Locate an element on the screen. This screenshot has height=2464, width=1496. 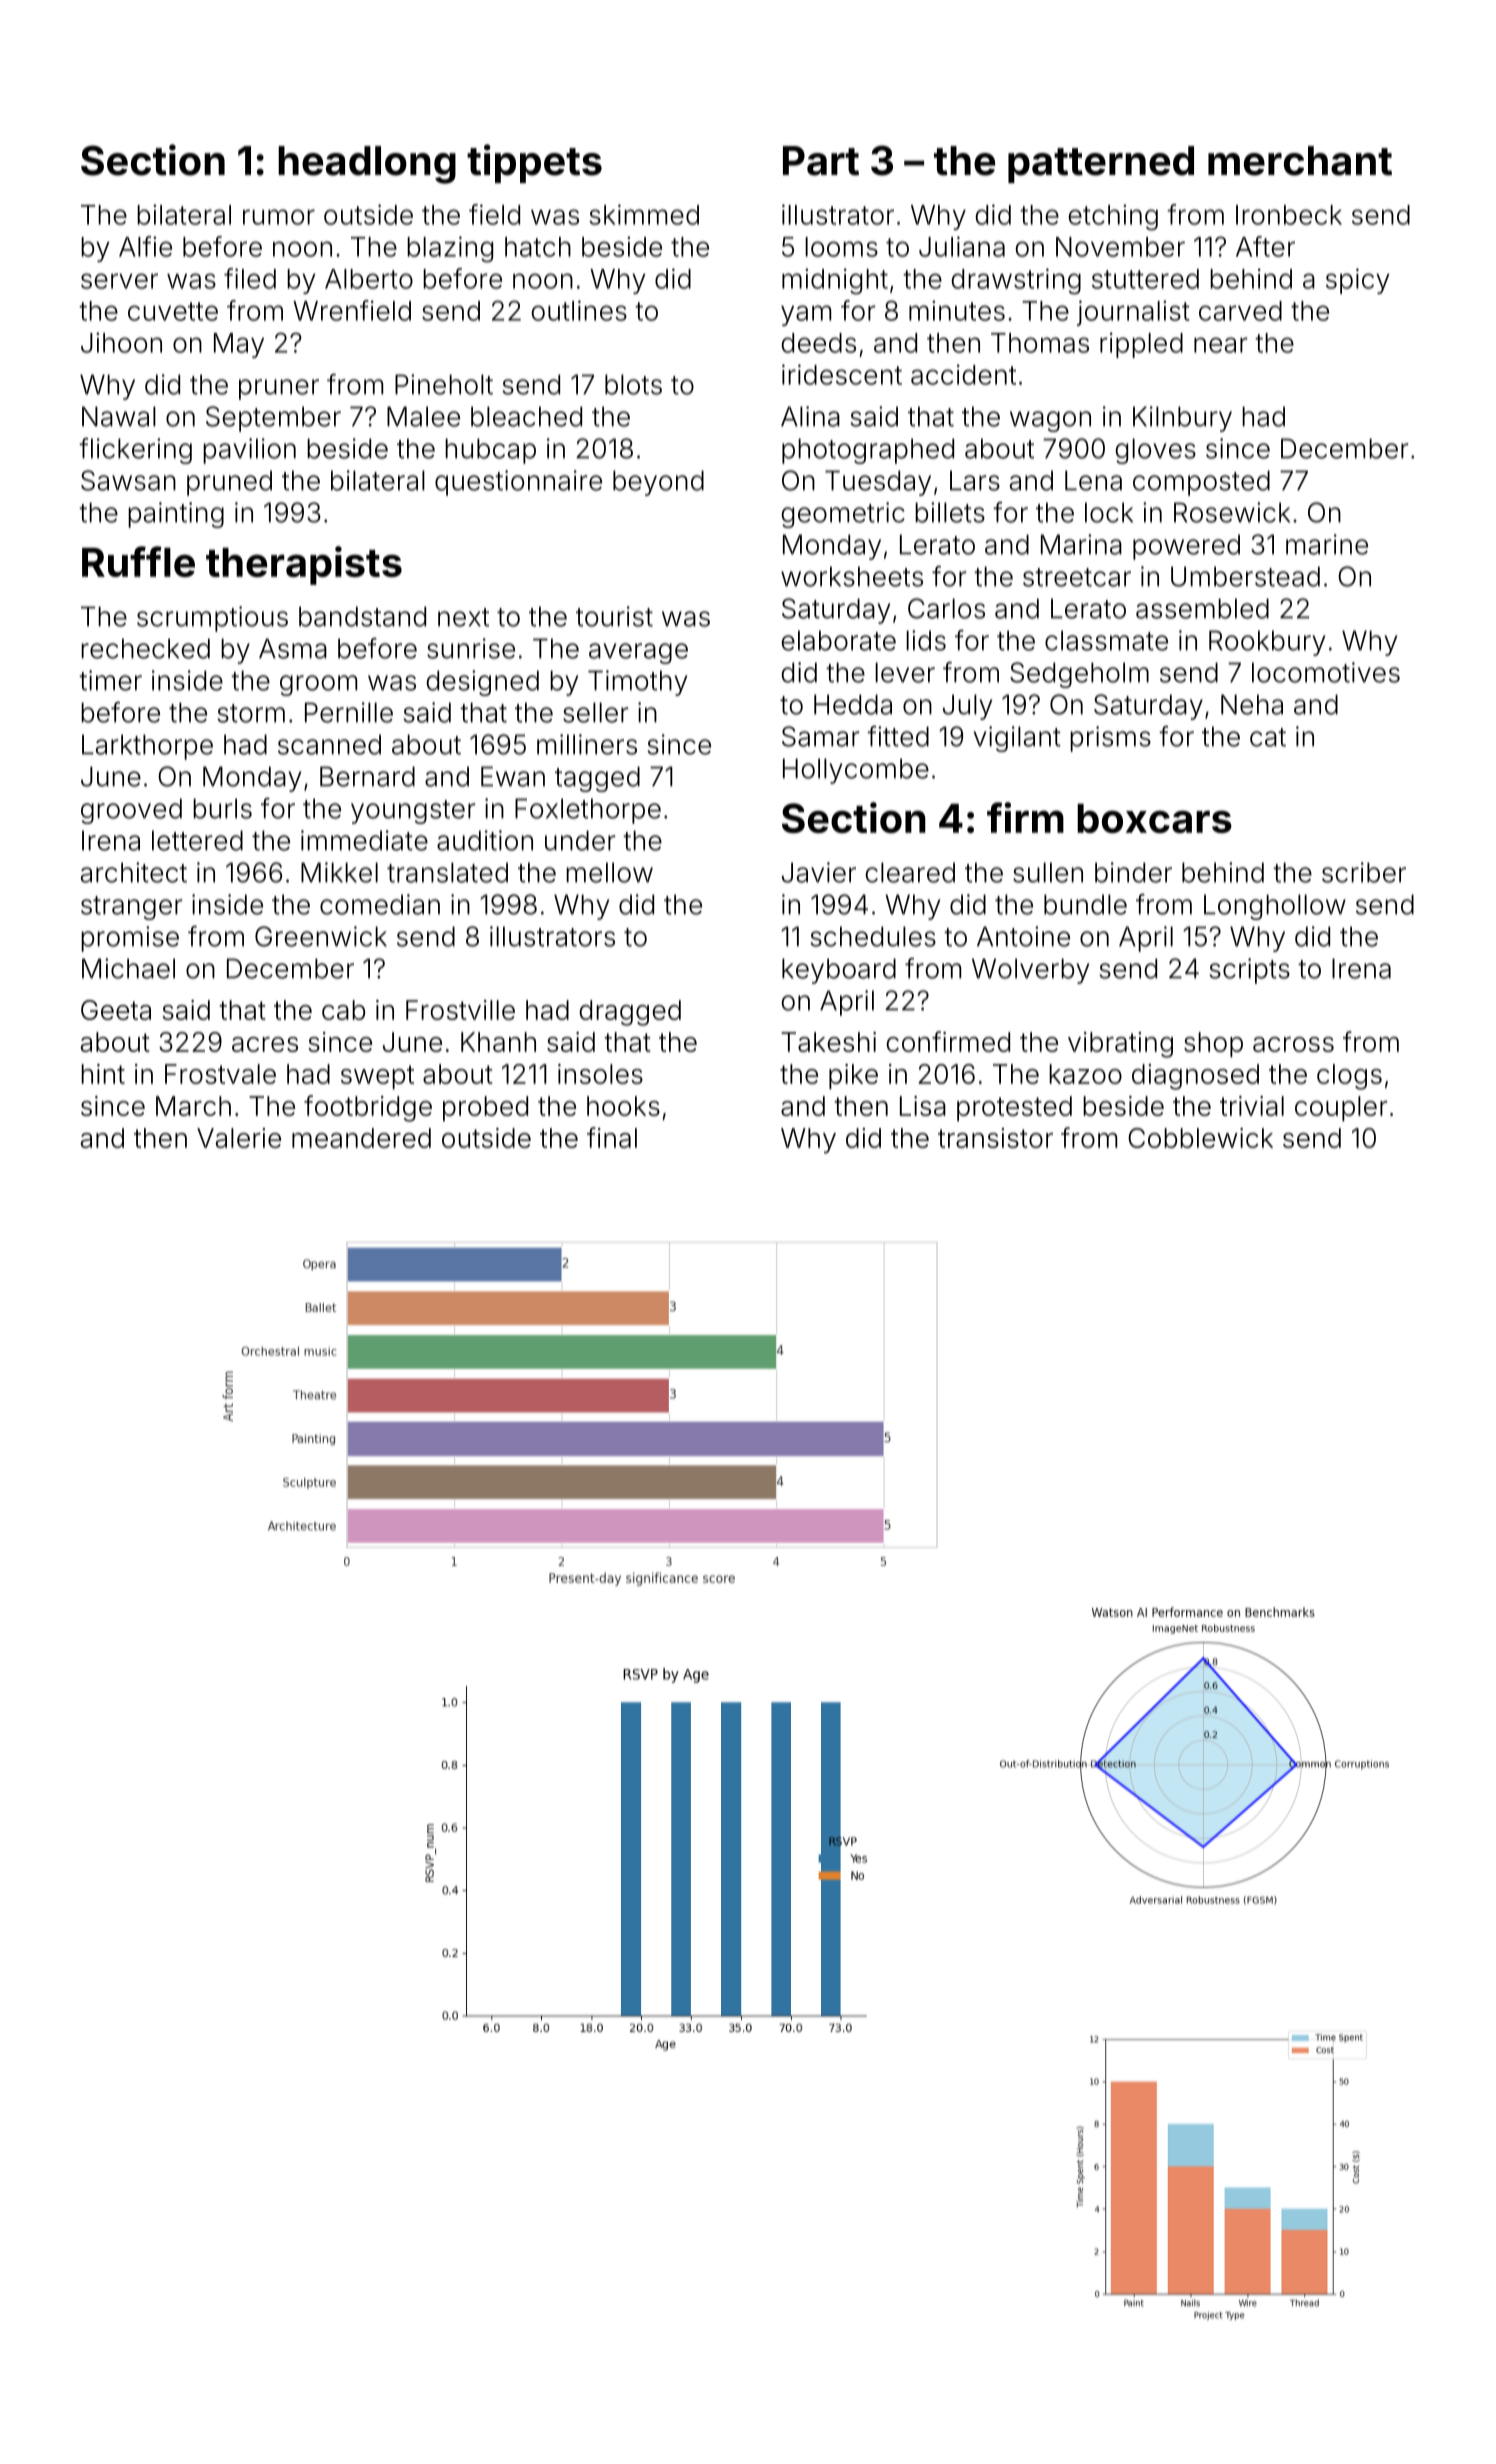
geometric is located at coordinates (843, 515).
